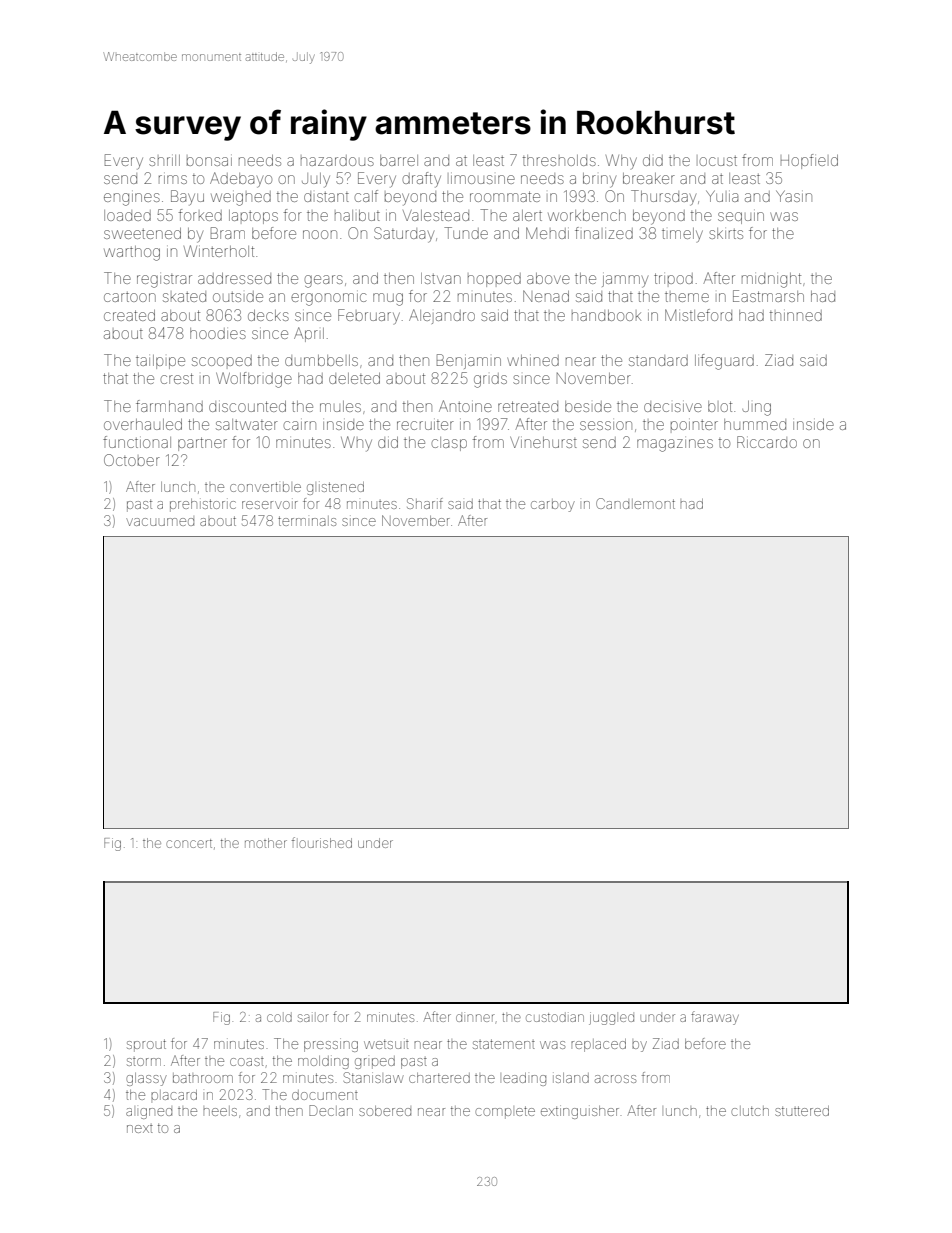 The height and width of the screenshot is (1233, 952). I want to click on concert, so click(189, 843).
